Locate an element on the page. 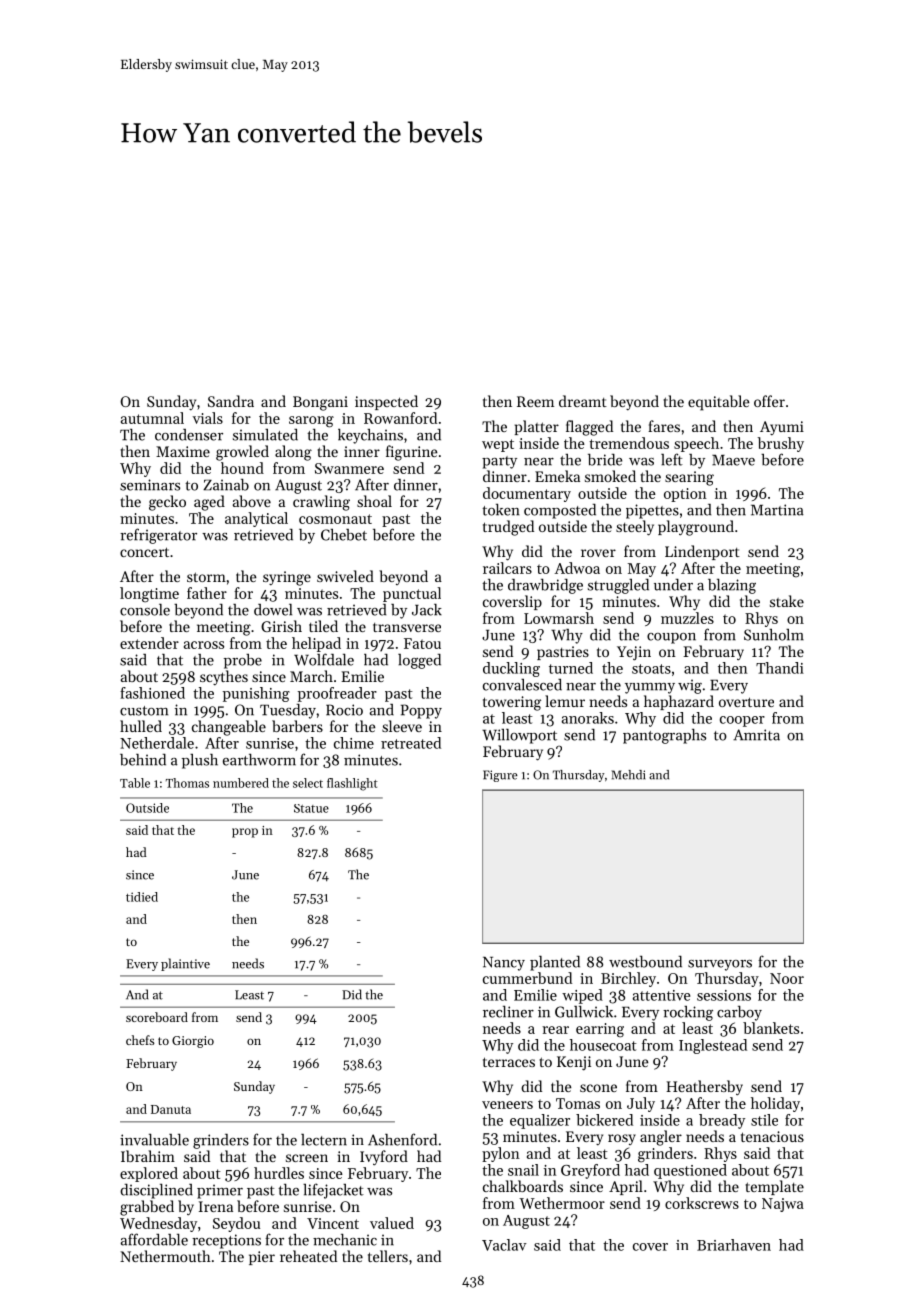 This image has height=1308, width=924. scoreboard is located at coordinates (157, 1017).
